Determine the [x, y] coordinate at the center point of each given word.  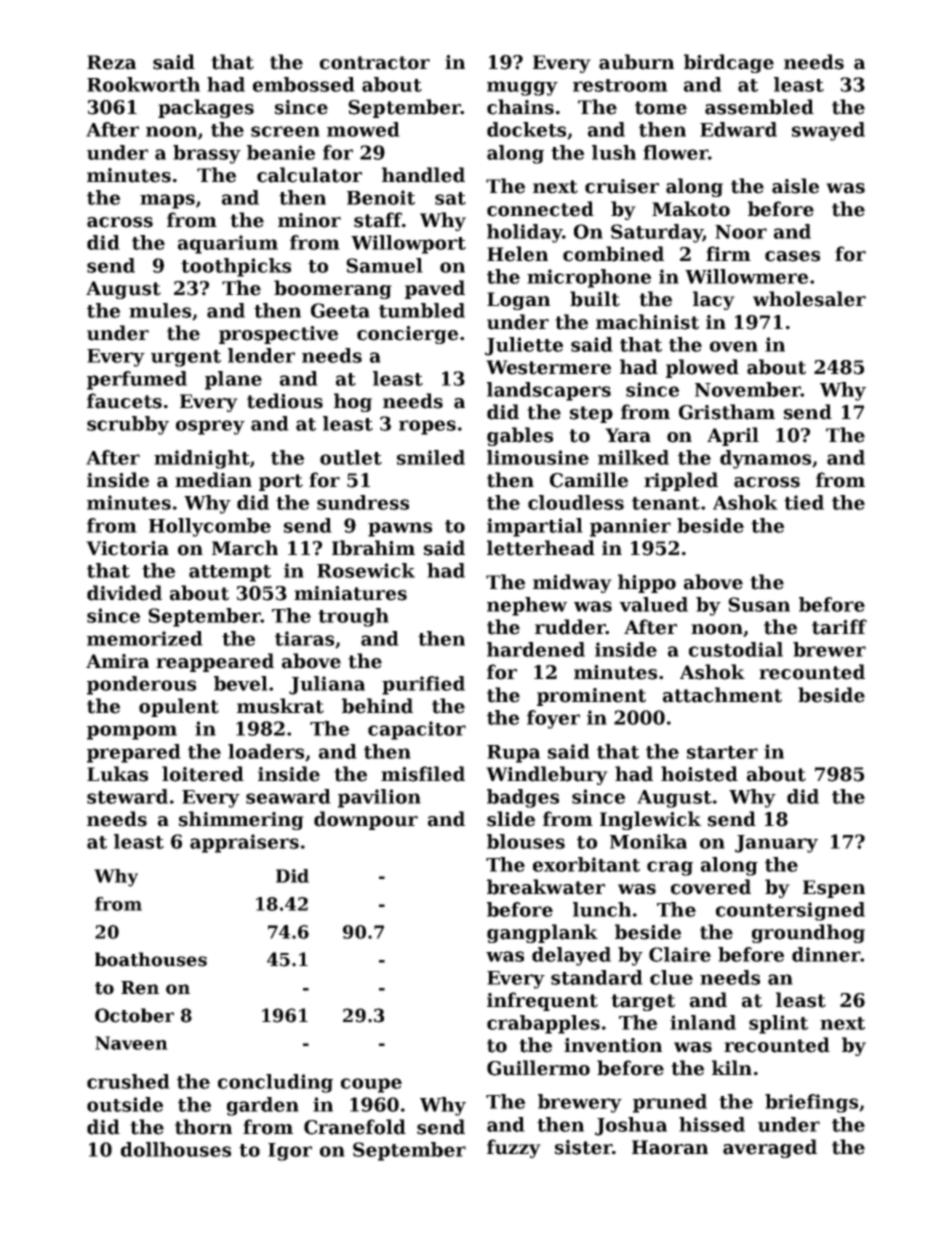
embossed [304, 84]
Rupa [513, 754]
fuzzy [514, 1148]
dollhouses [176, 1149]
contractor [375, 63]
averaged [770, 1148]
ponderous [141, 685]
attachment [722, 695]
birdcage [729, 63]
